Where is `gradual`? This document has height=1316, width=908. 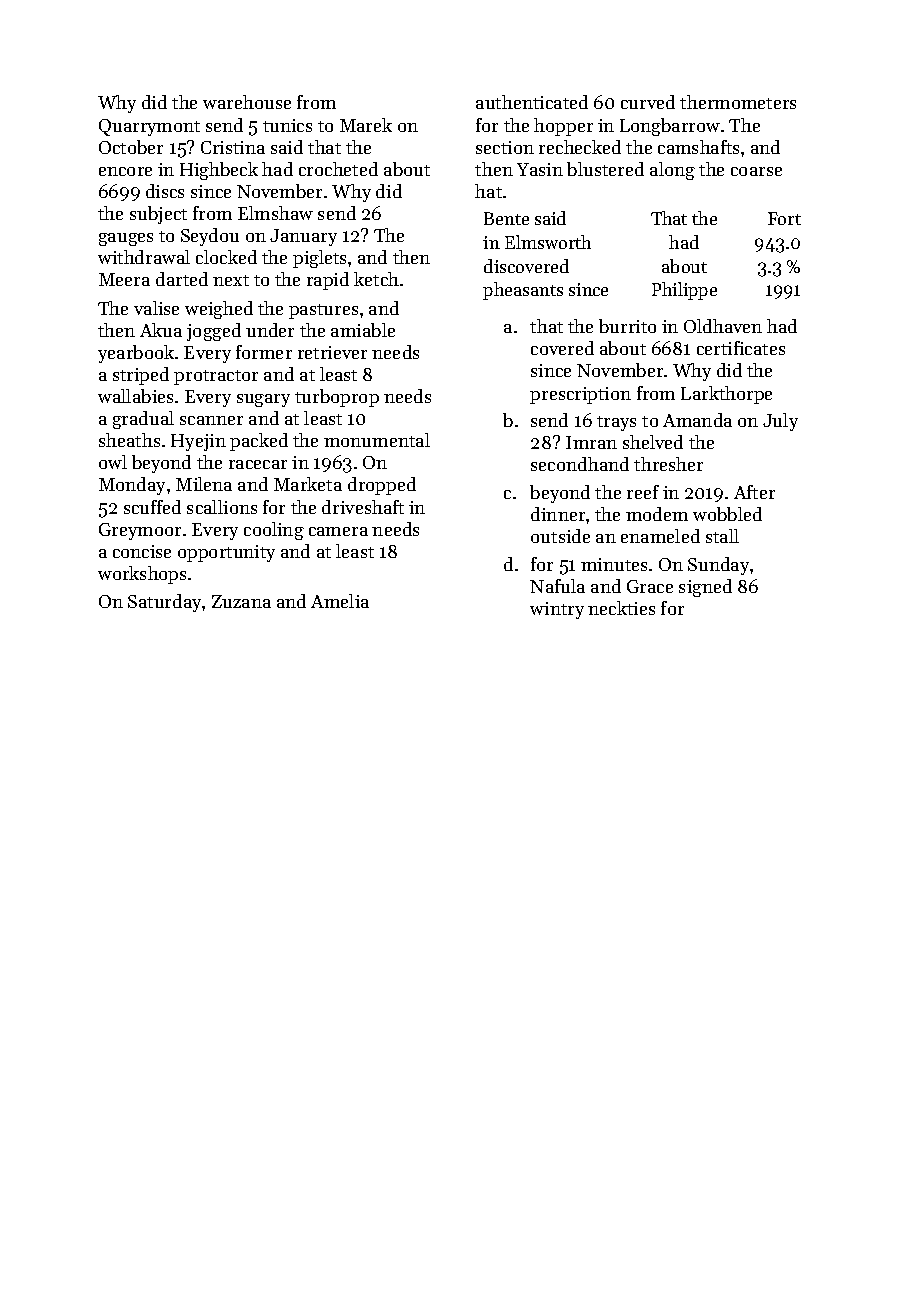 gradual is located at coordinates (143, 420).
